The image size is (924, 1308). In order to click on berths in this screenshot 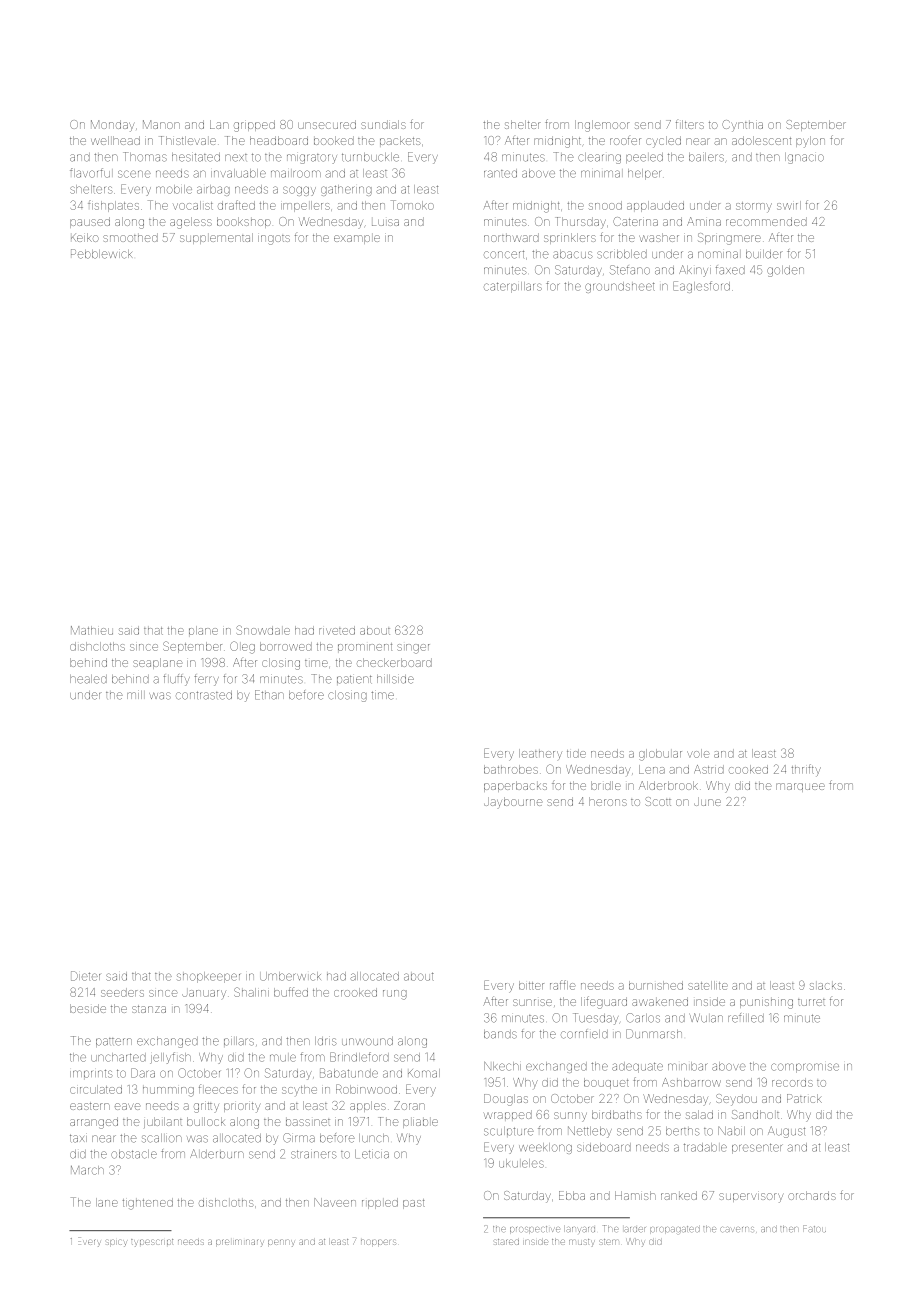, I will do `click(683, 1131)`.
